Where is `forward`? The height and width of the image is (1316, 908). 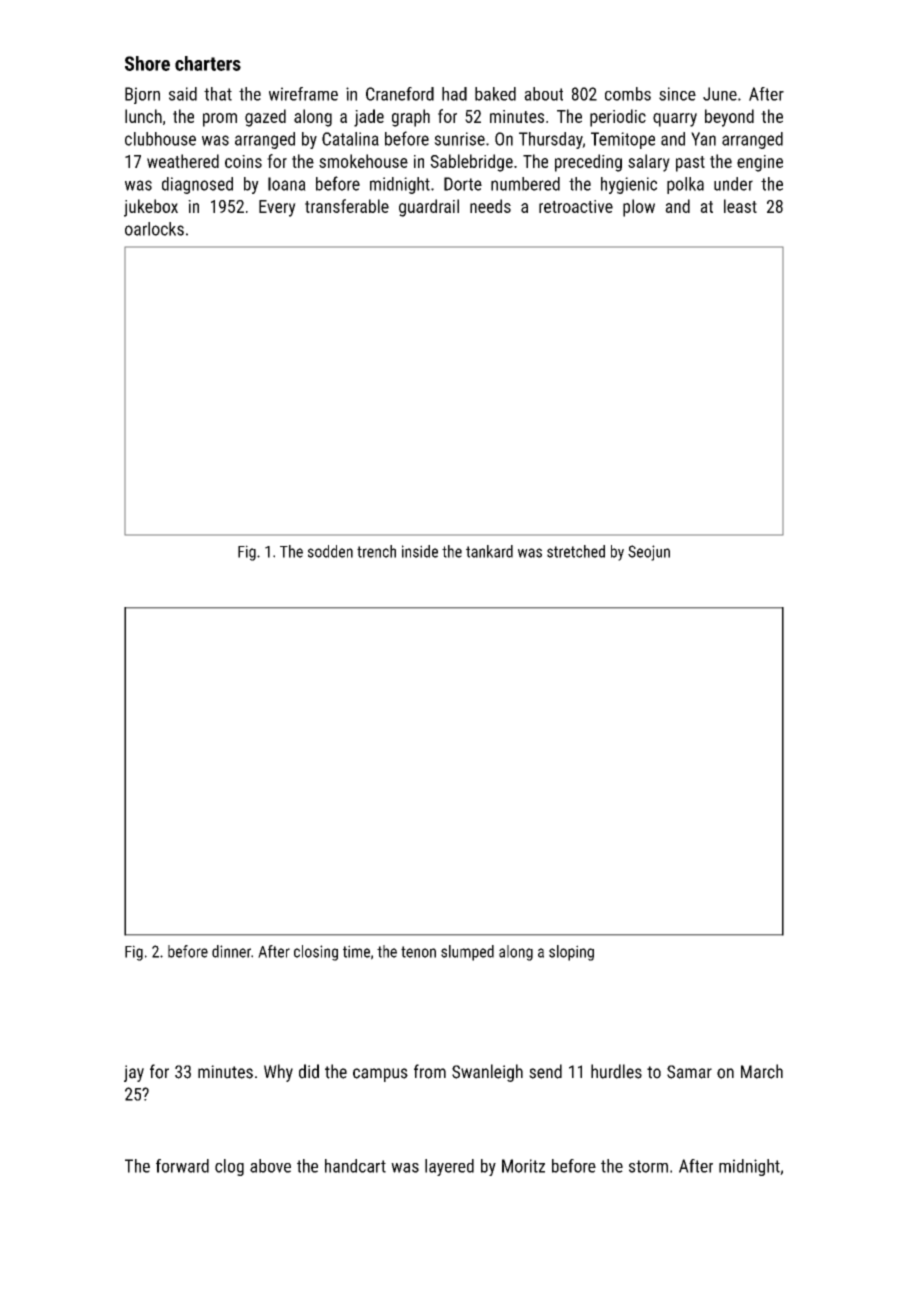
forward is located at coordinates (182, 1166).
